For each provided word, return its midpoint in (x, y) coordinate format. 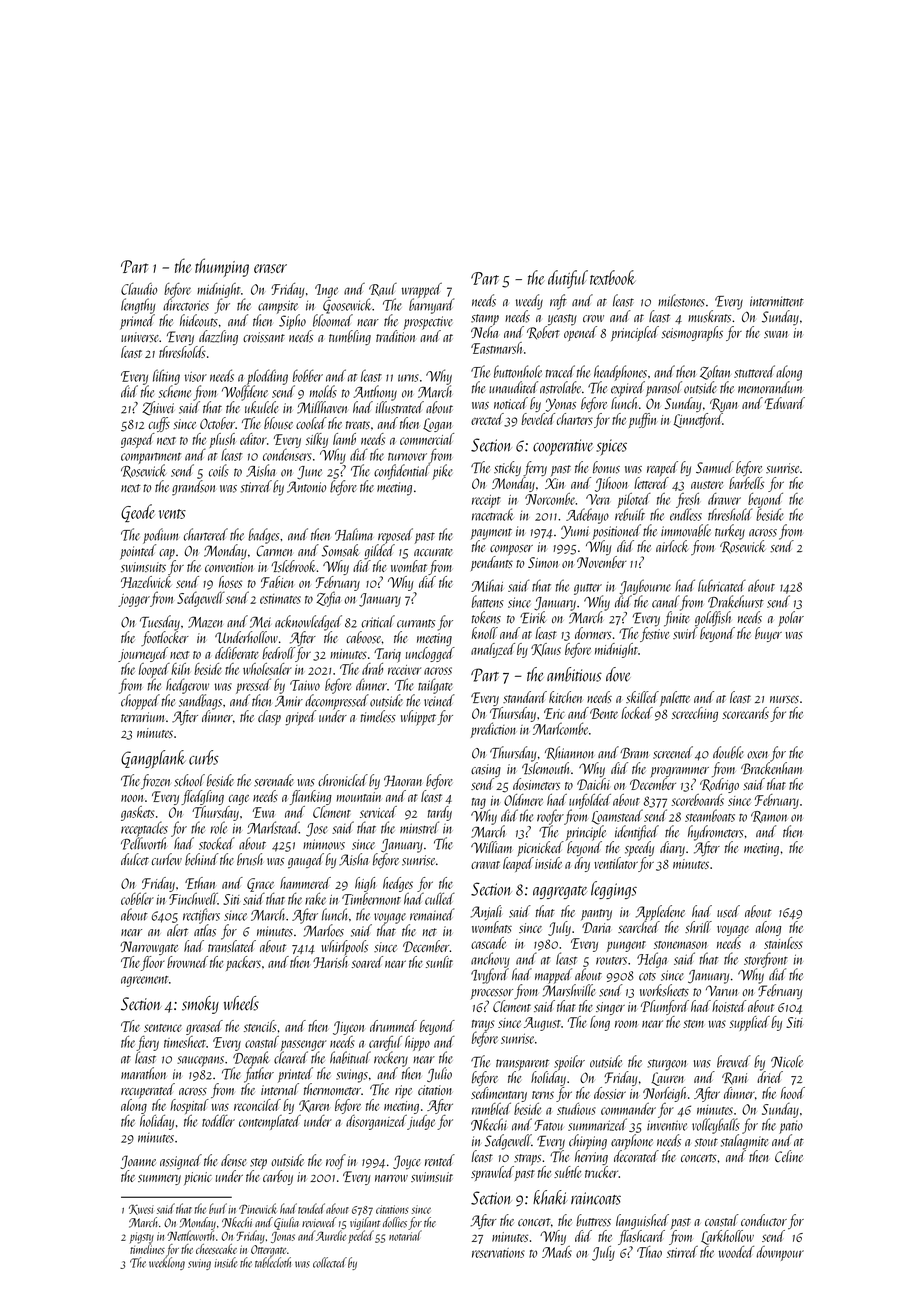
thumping (222, 267)
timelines (147, 1249)
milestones (681, 300)
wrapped (422, 291)
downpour (780, 1253)
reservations (498, 1253)
